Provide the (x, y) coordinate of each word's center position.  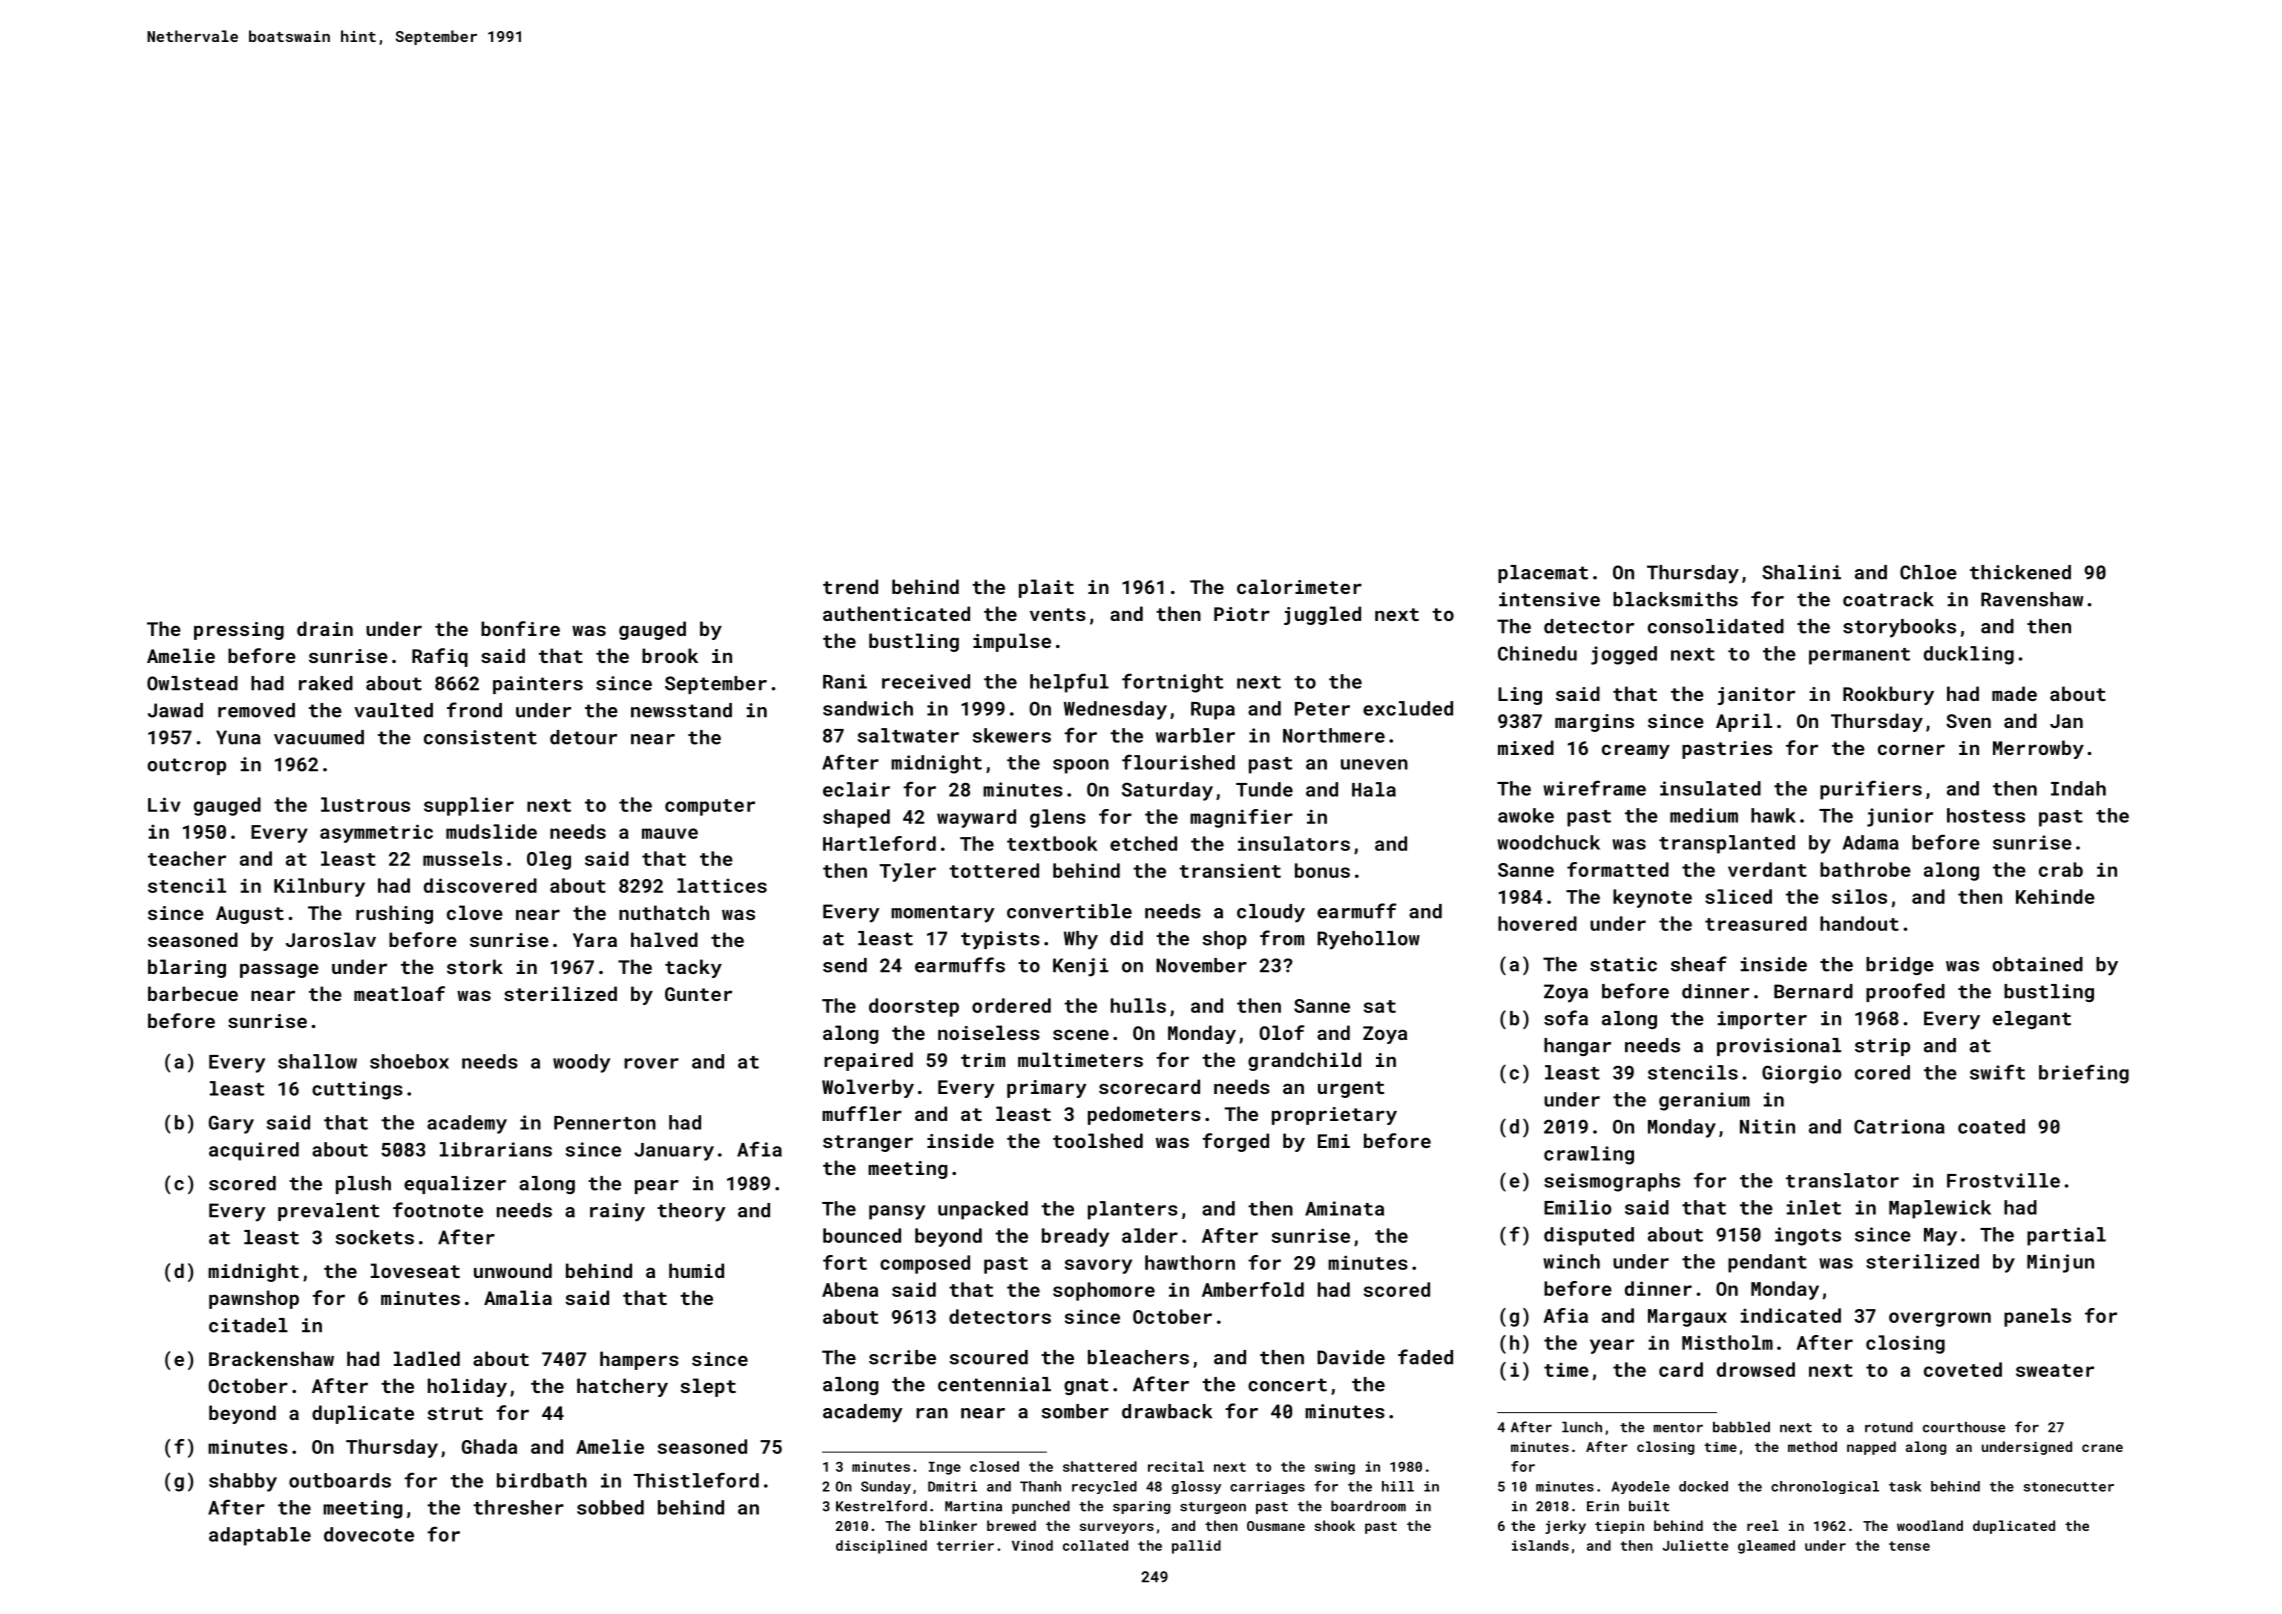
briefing (2084, 1074)
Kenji (1081, 967)
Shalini (1801, 572)
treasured (1756, 923)
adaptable (260, 1536)
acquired (254, 1151)
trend (850, 586)
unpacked (983, 1210)
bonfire (520, 628)
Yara (595, 940)
